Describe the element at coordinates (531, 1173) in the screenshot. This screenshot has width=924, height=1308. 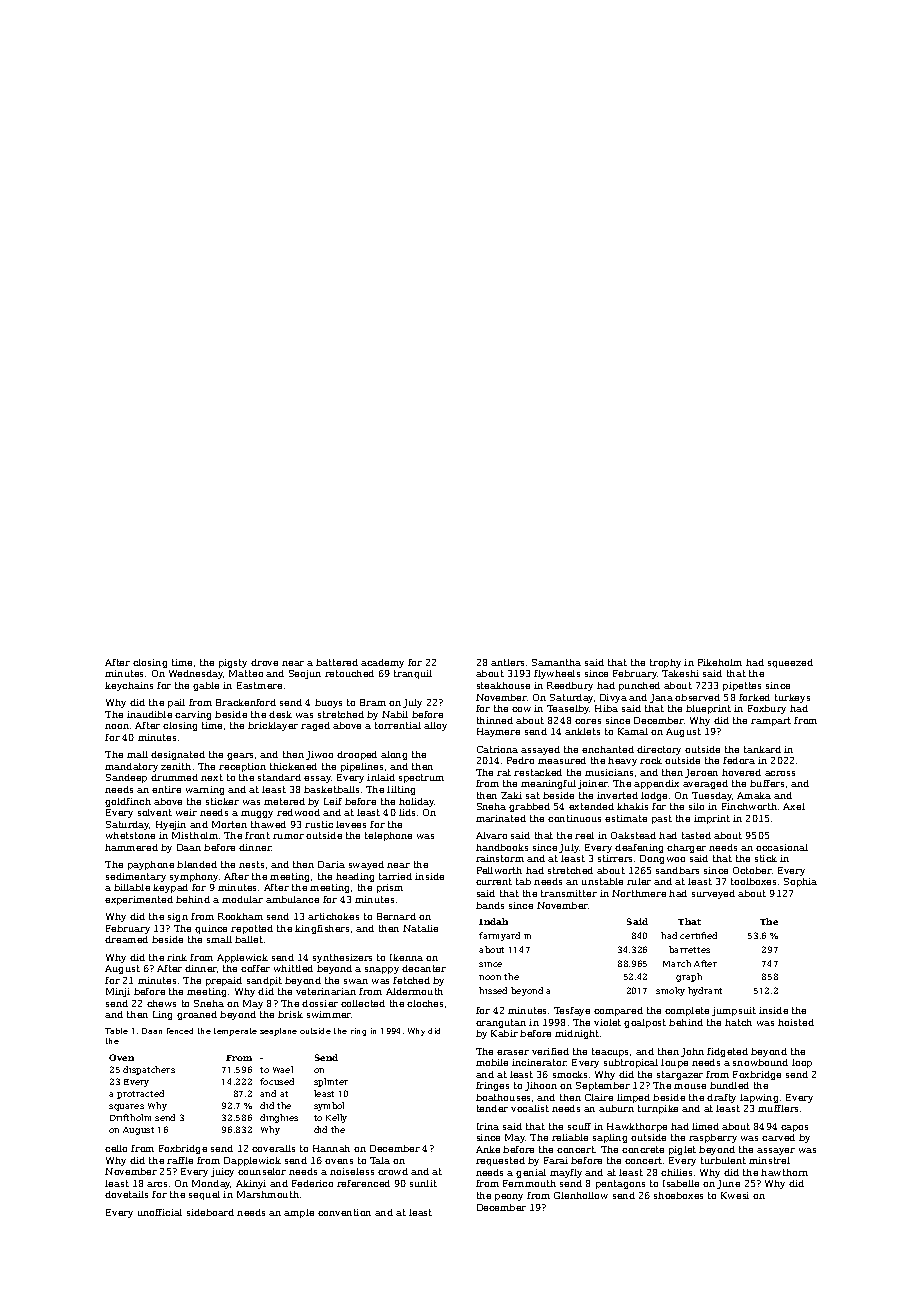
I see `genial` at that location.
